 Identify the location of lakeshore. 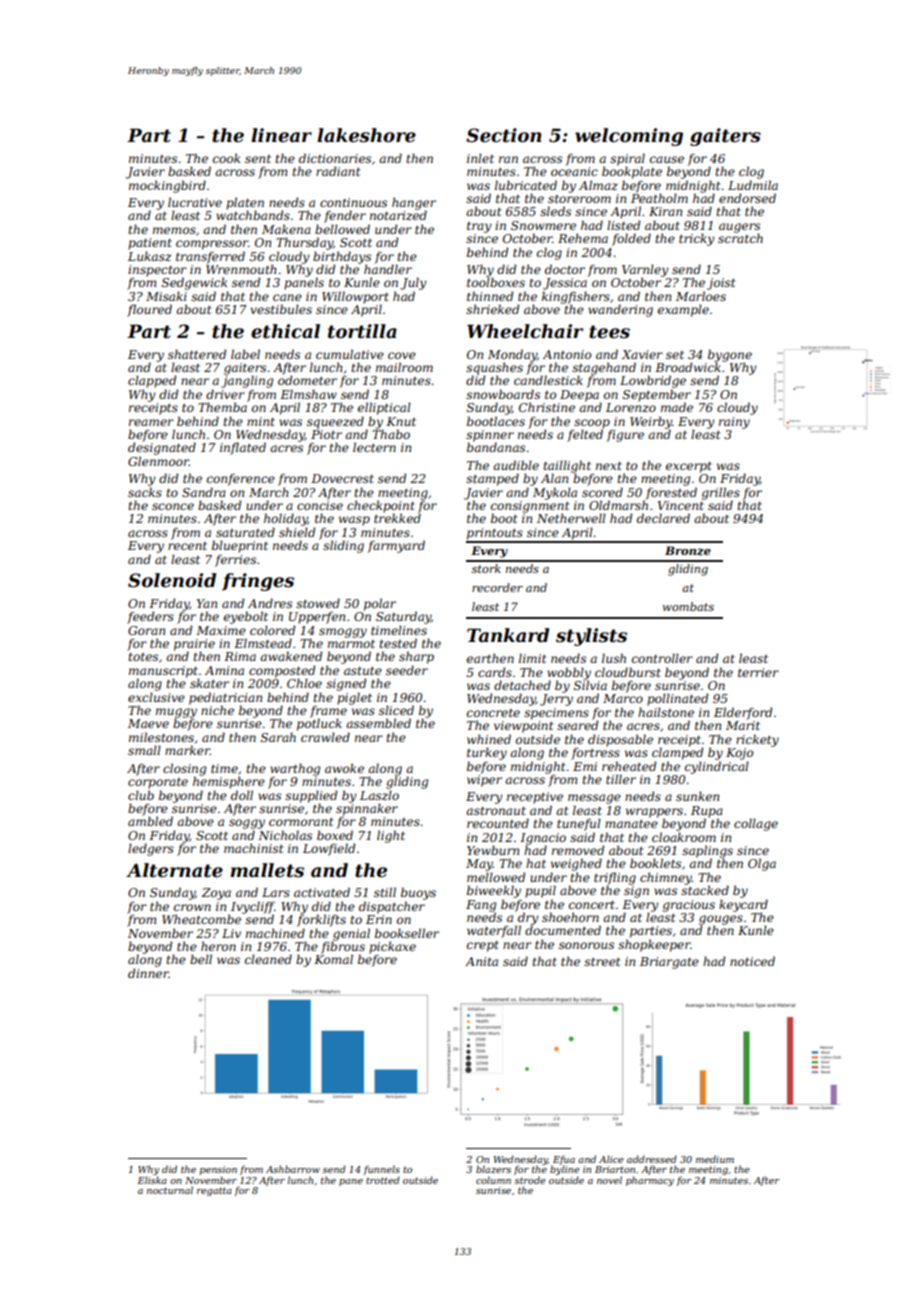
(366, 135).
